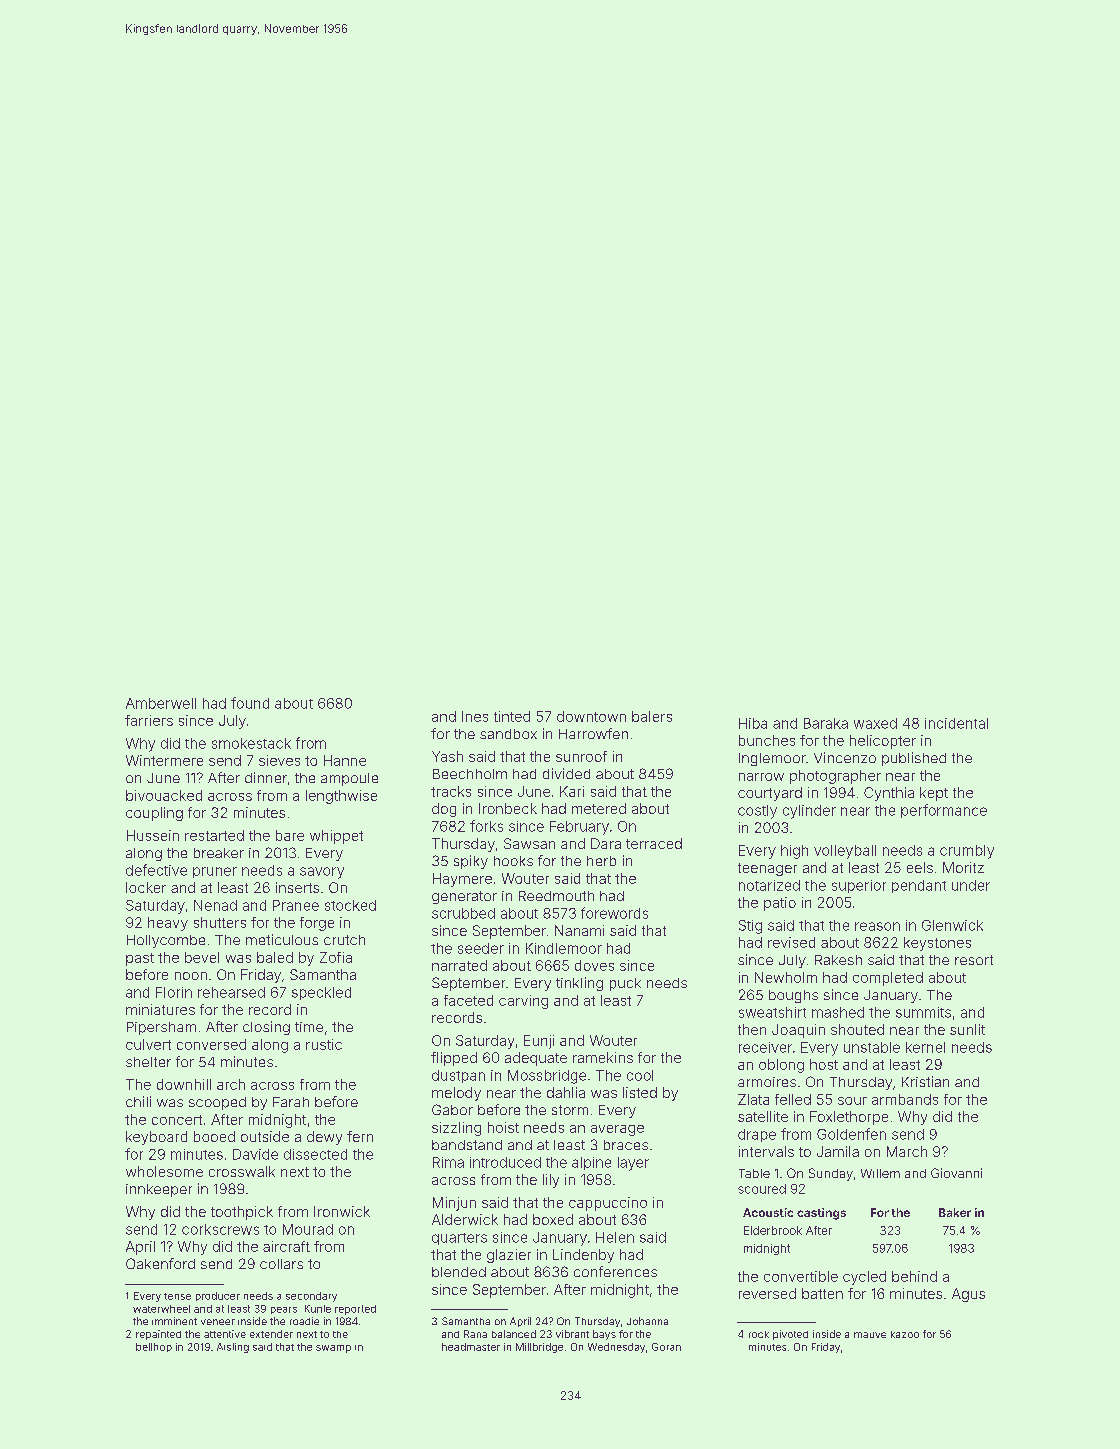  Describe the element at coordinates (614, 913) in the page. I see `forewords` at that location.
